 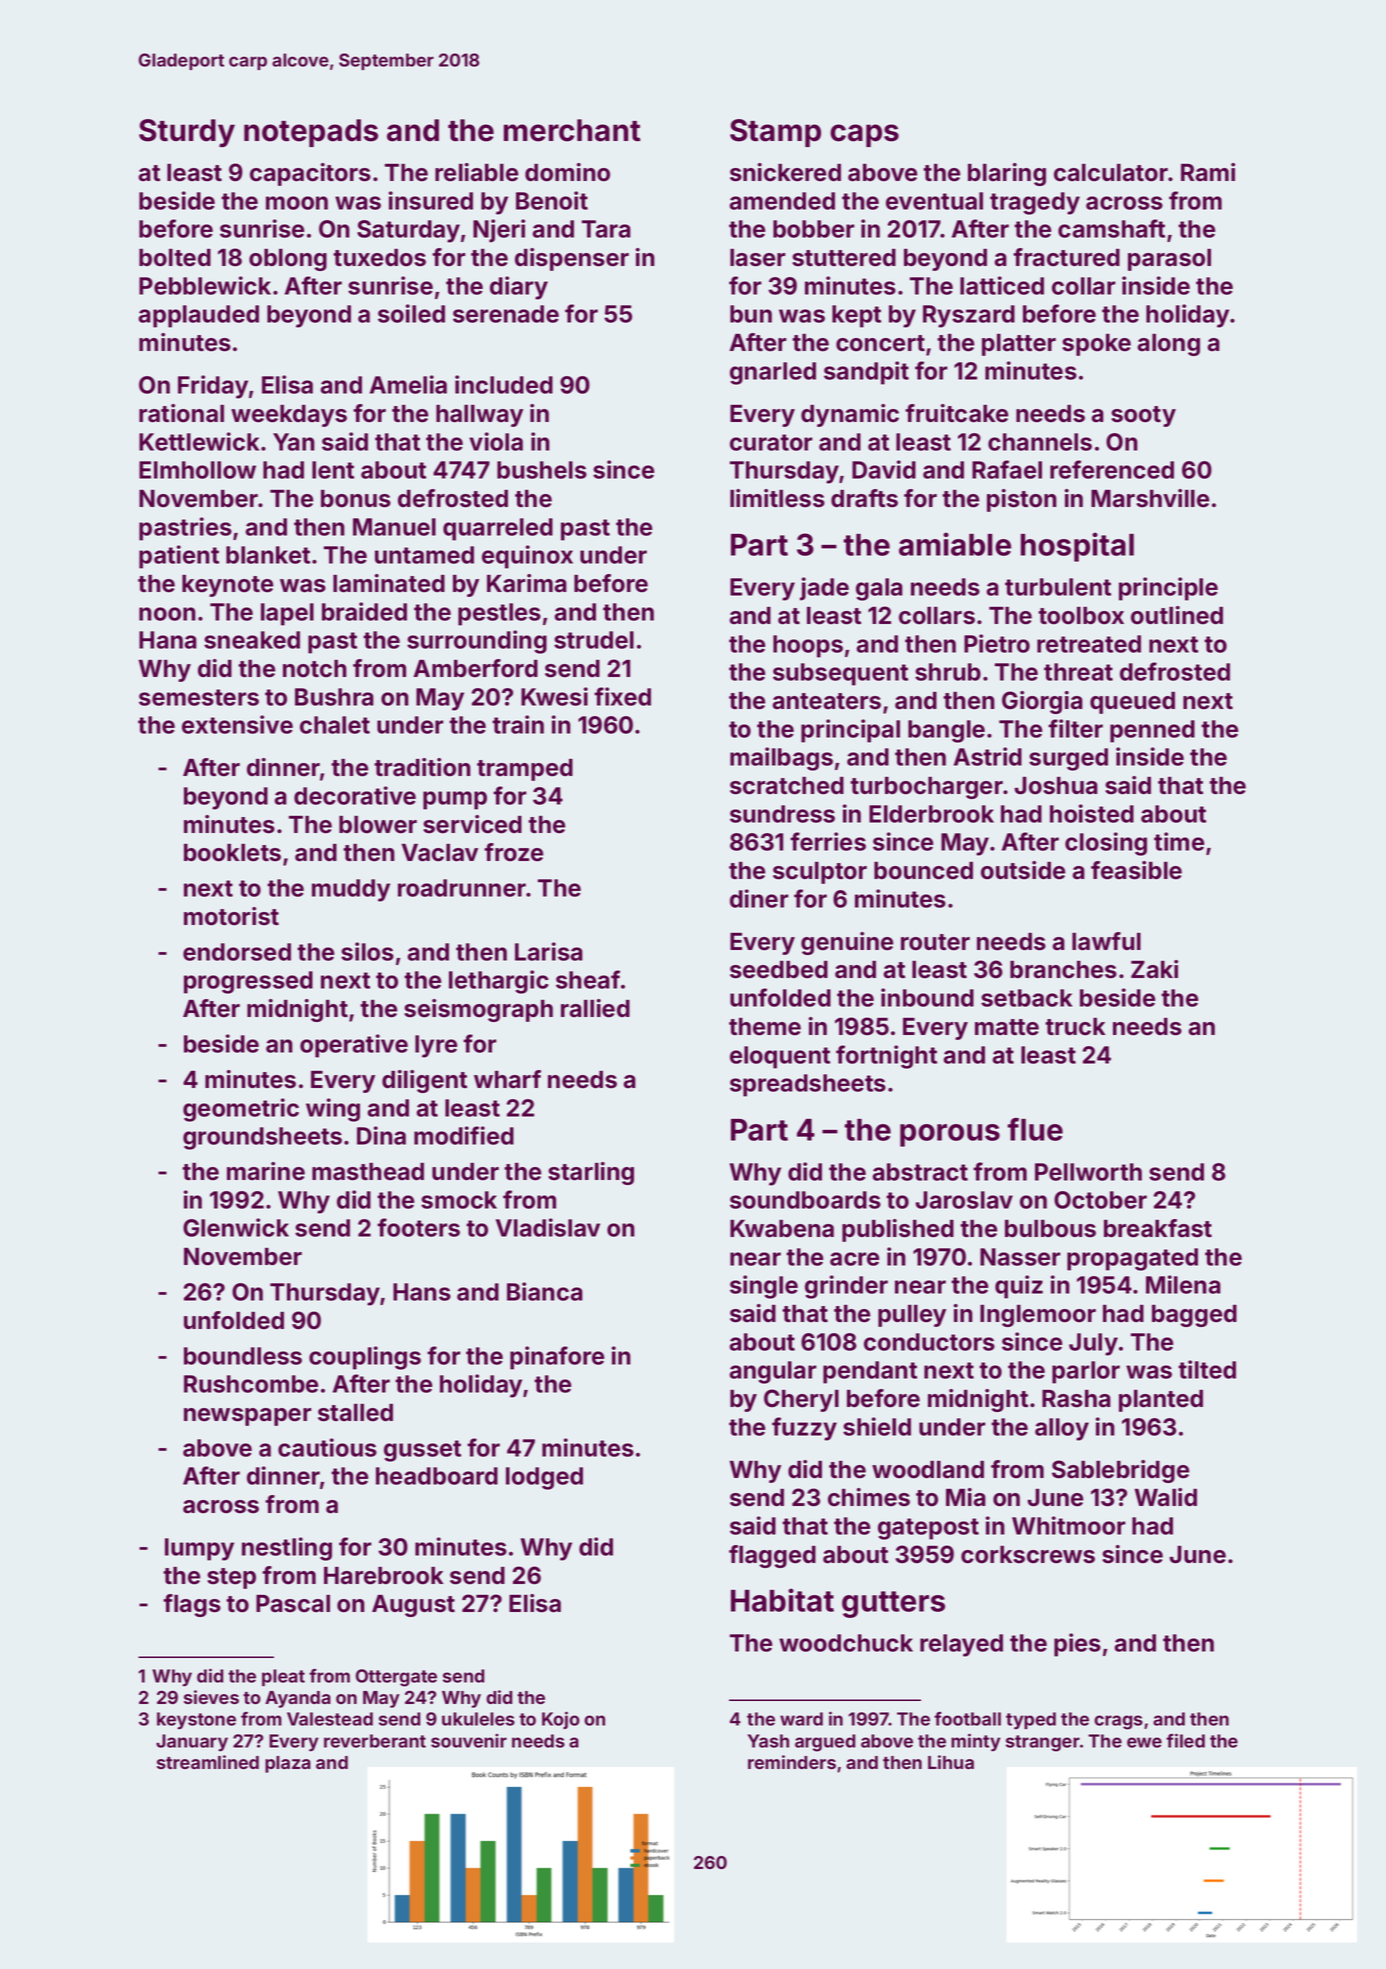 What do you see at coordinates (792, 1762) in the screenshot?
I see `reminders` at bounding box center [792, 1762].
